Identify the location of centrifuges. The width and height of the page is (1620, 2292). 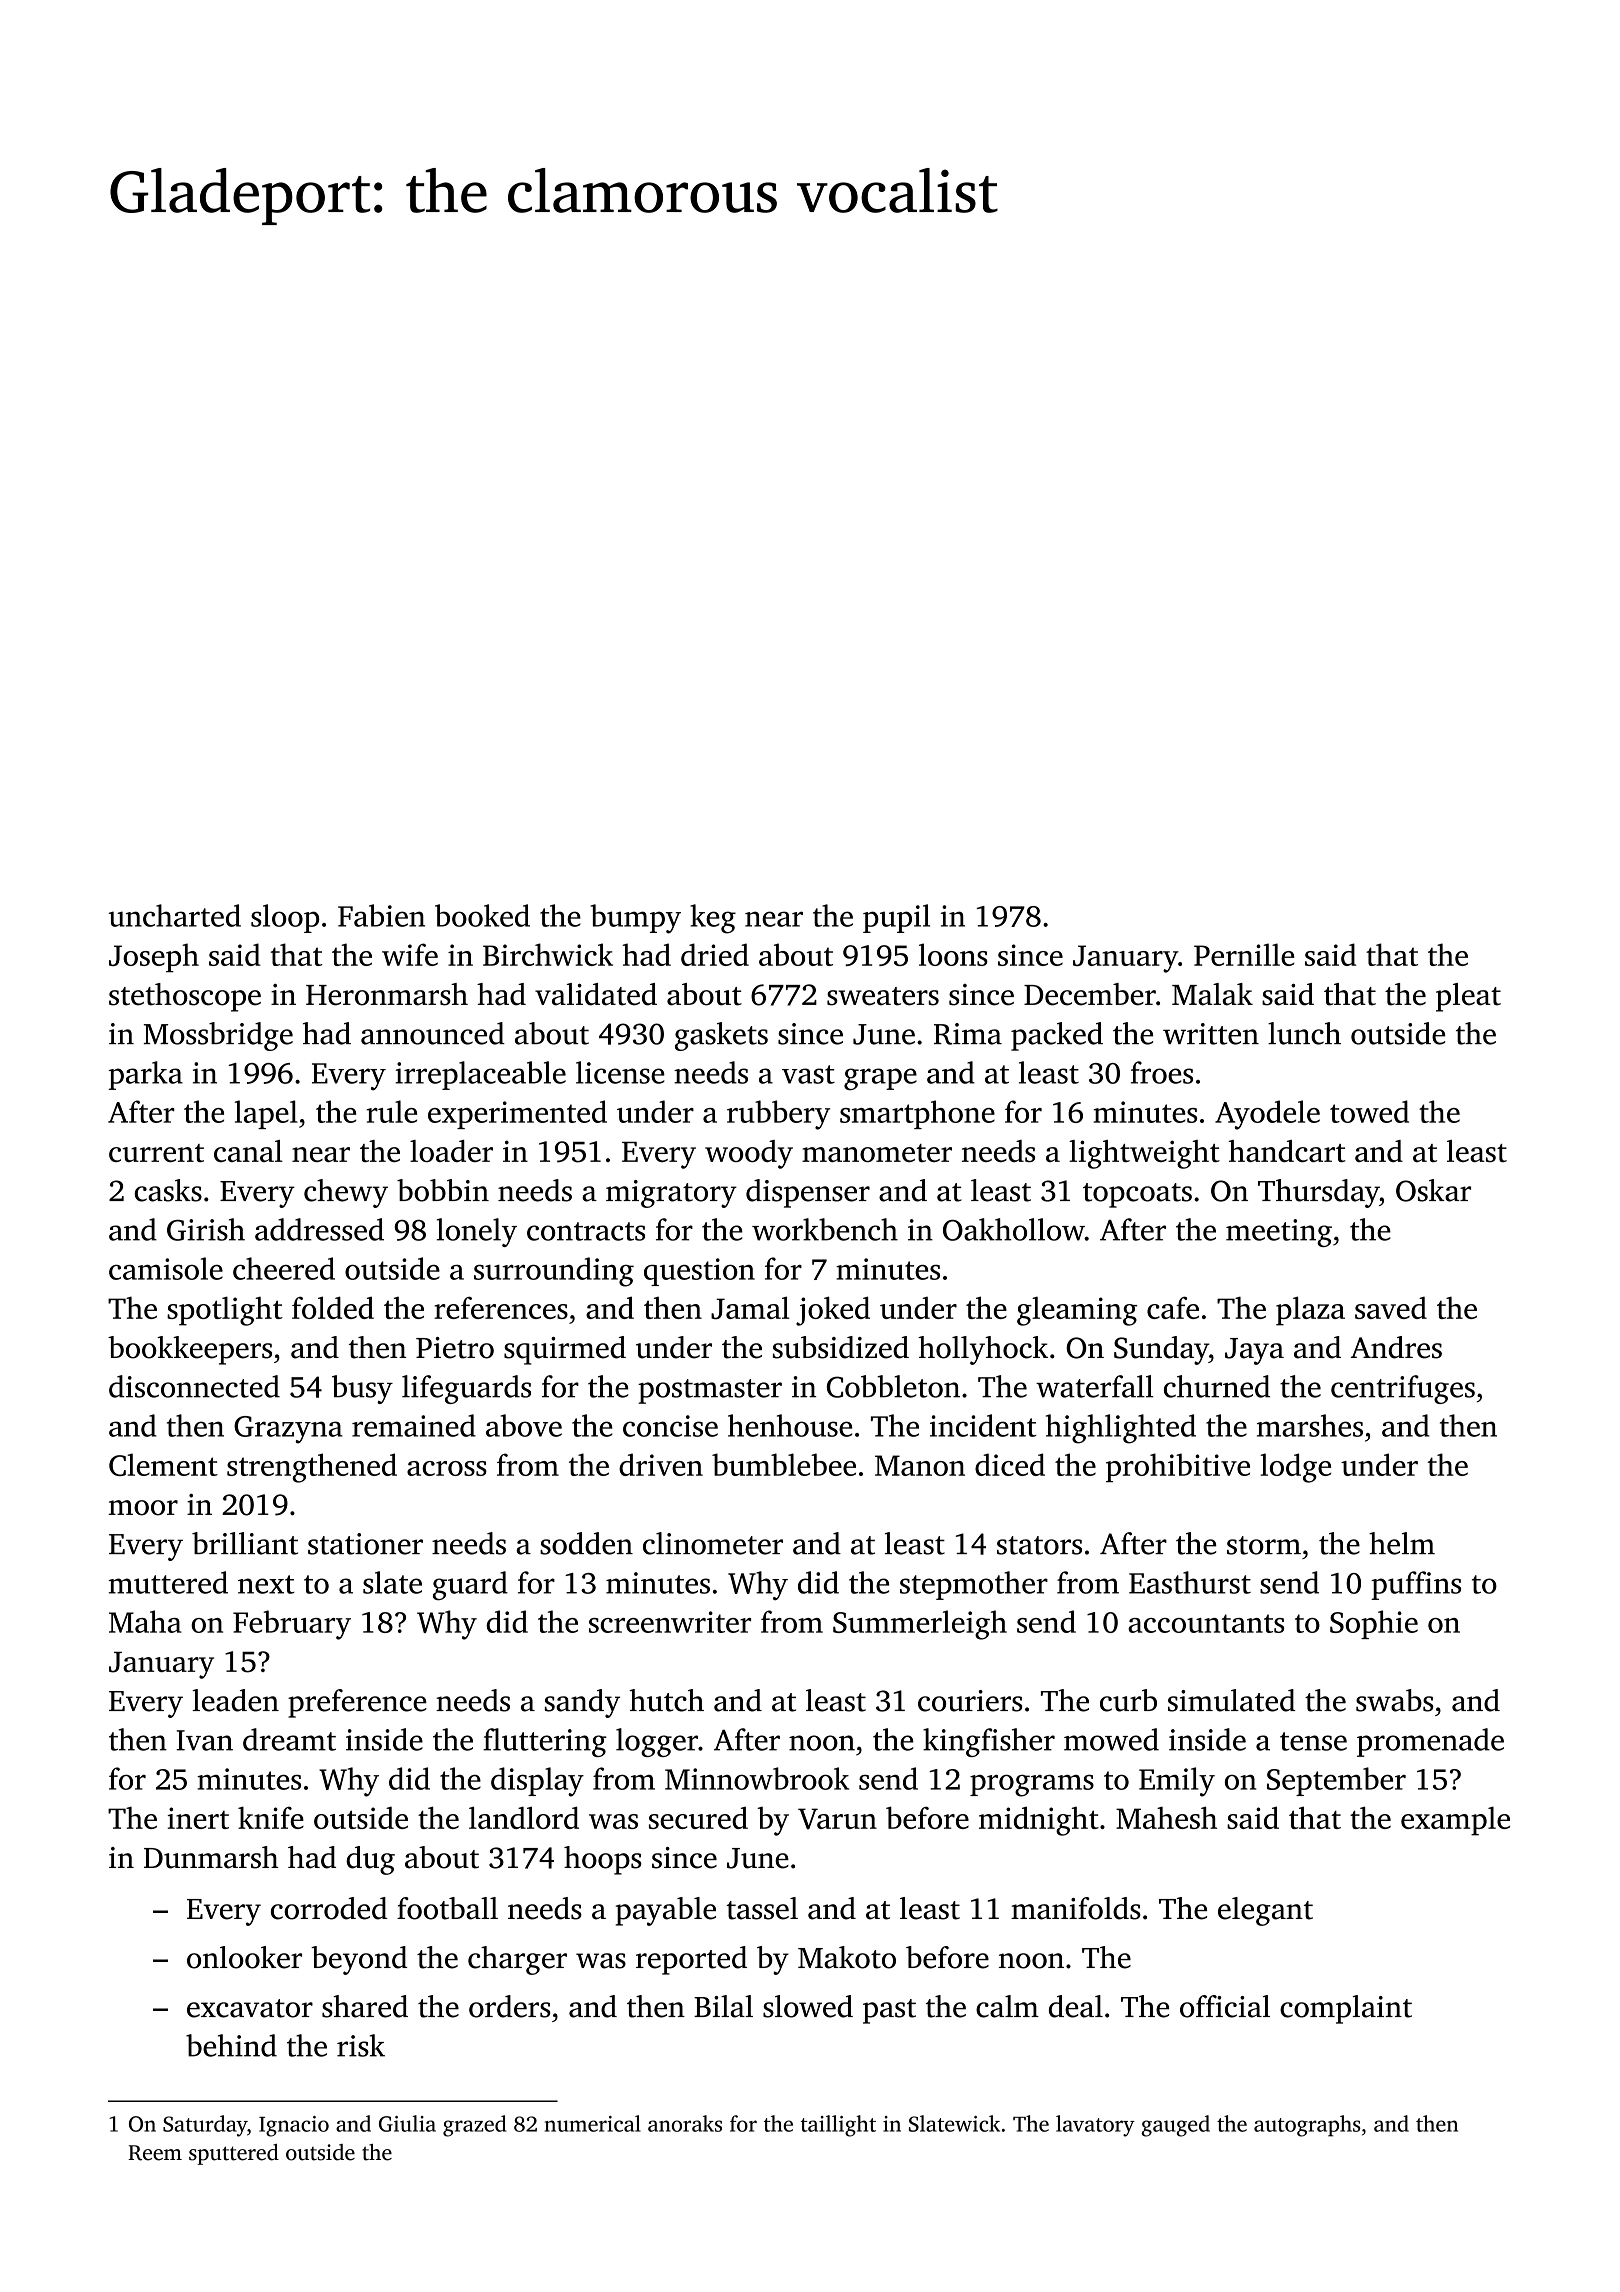
(1403, 1389).
